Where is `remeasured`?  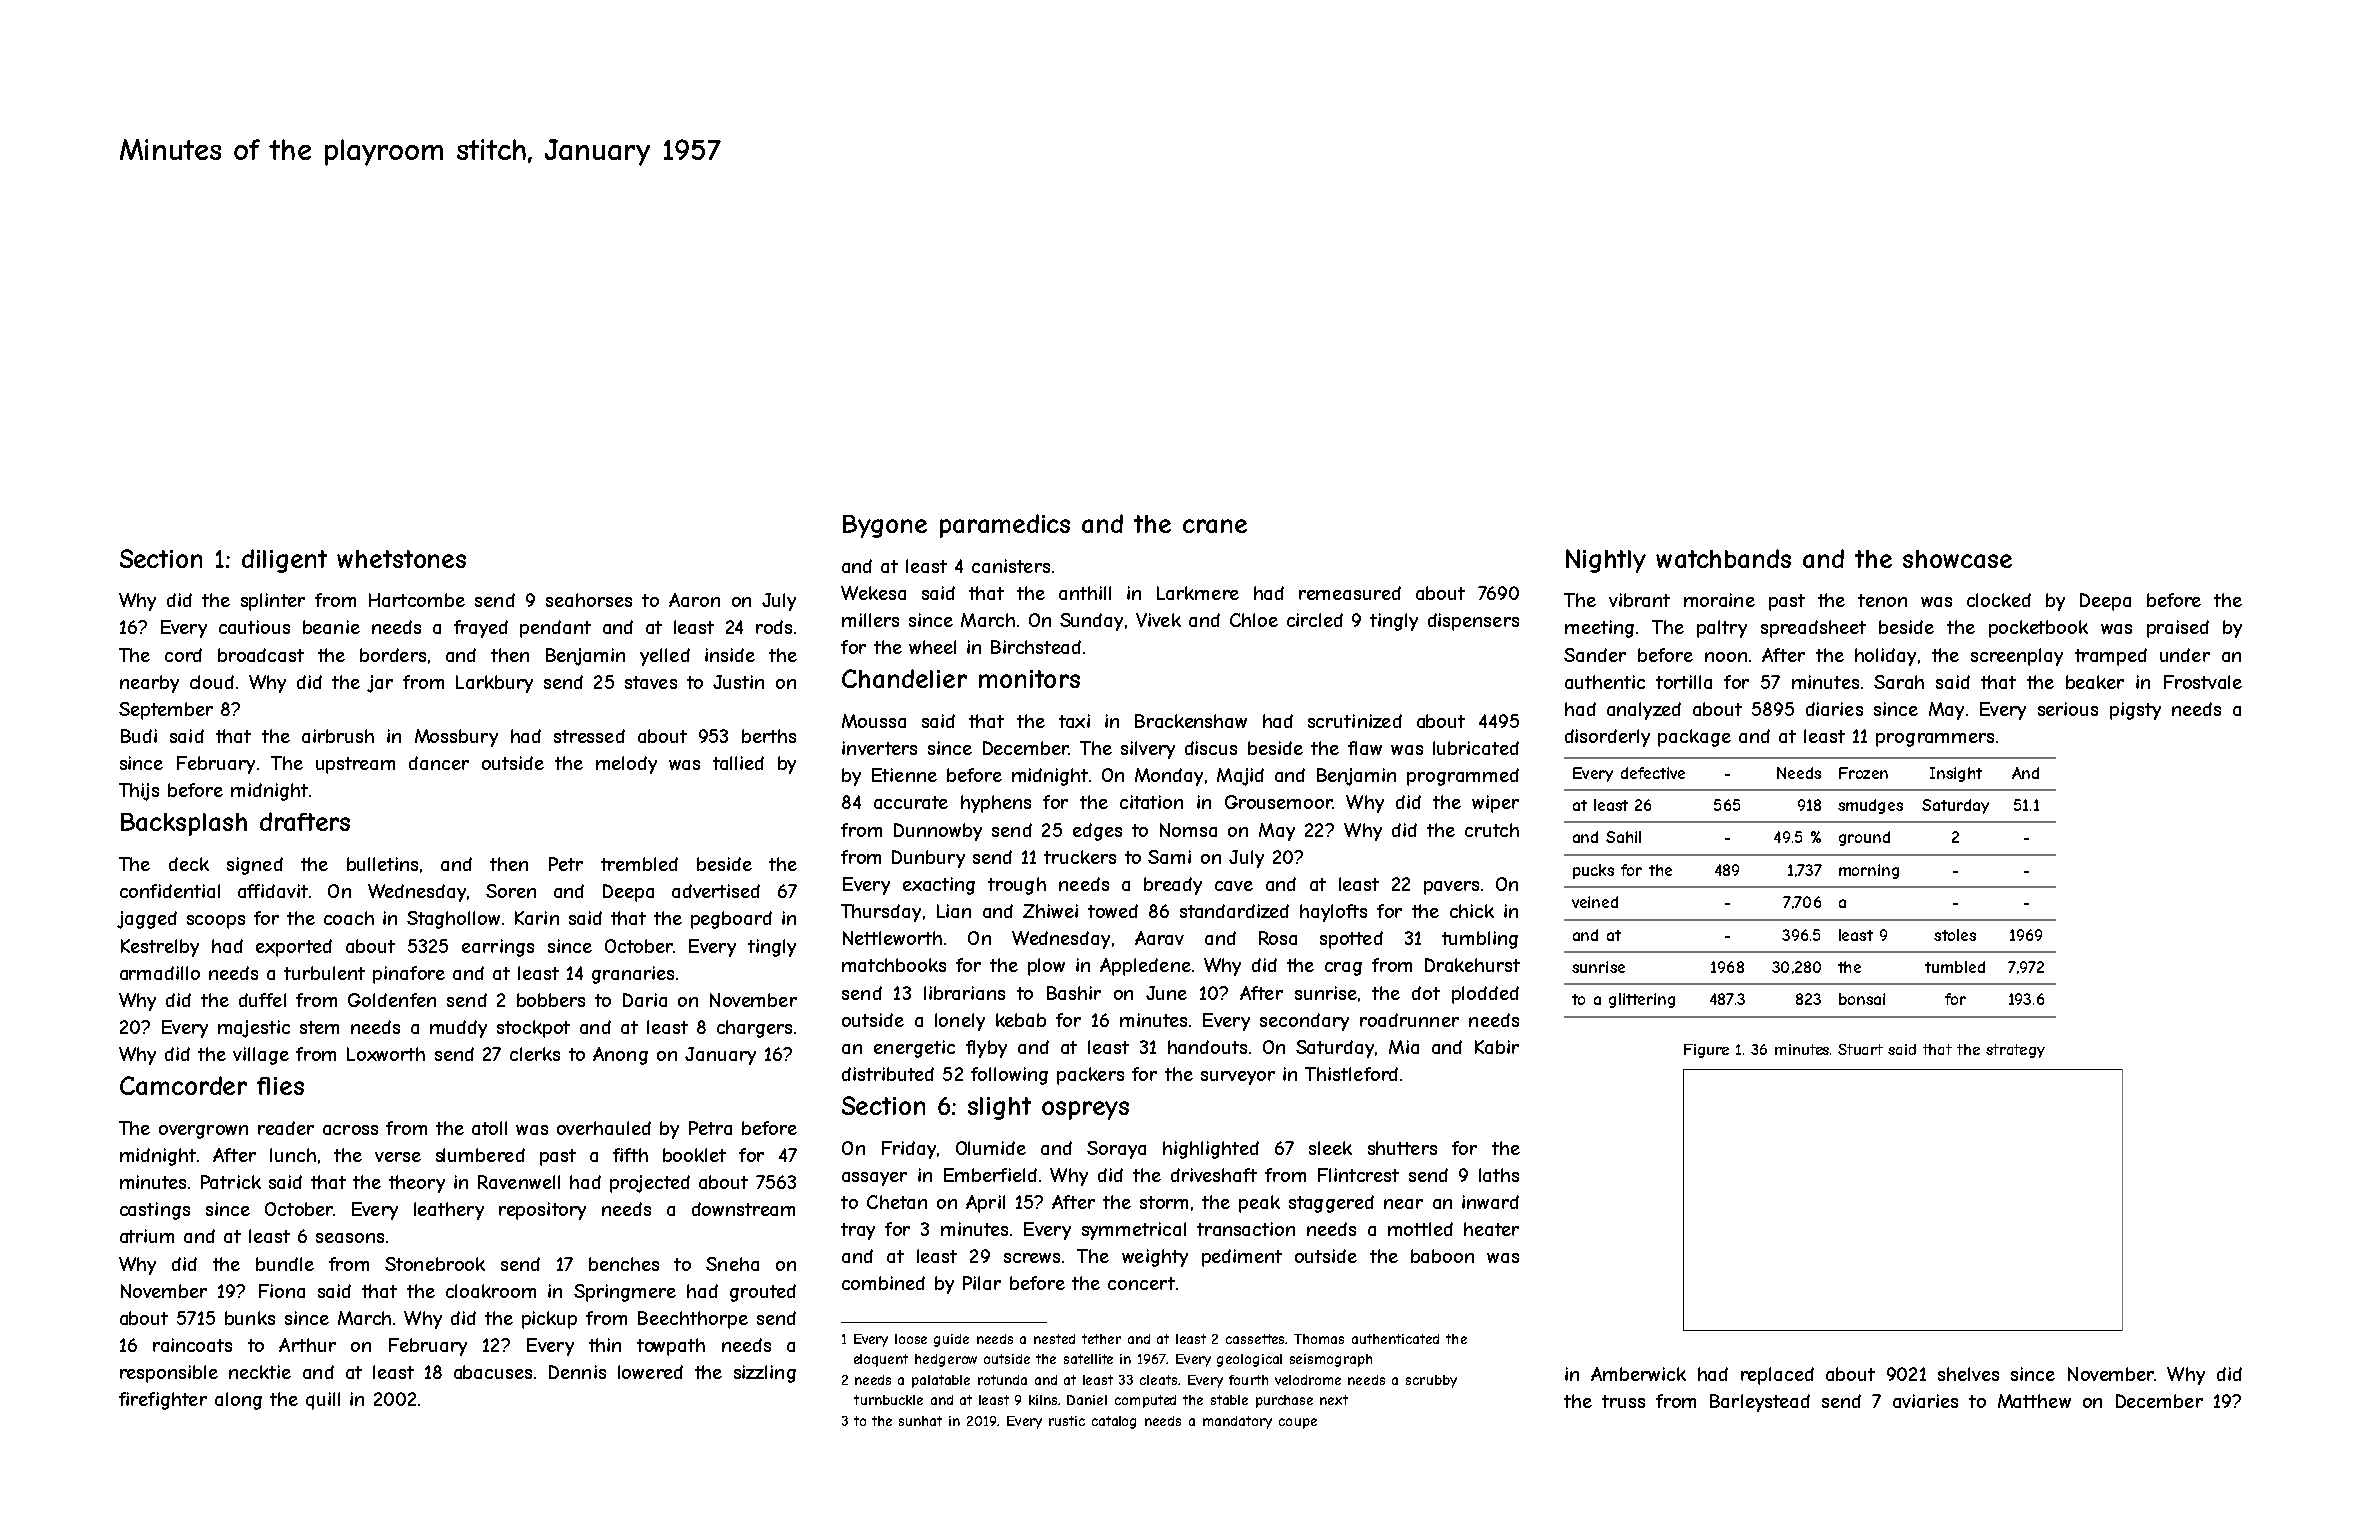
remeasured is located at coordinates (1350, 593).
